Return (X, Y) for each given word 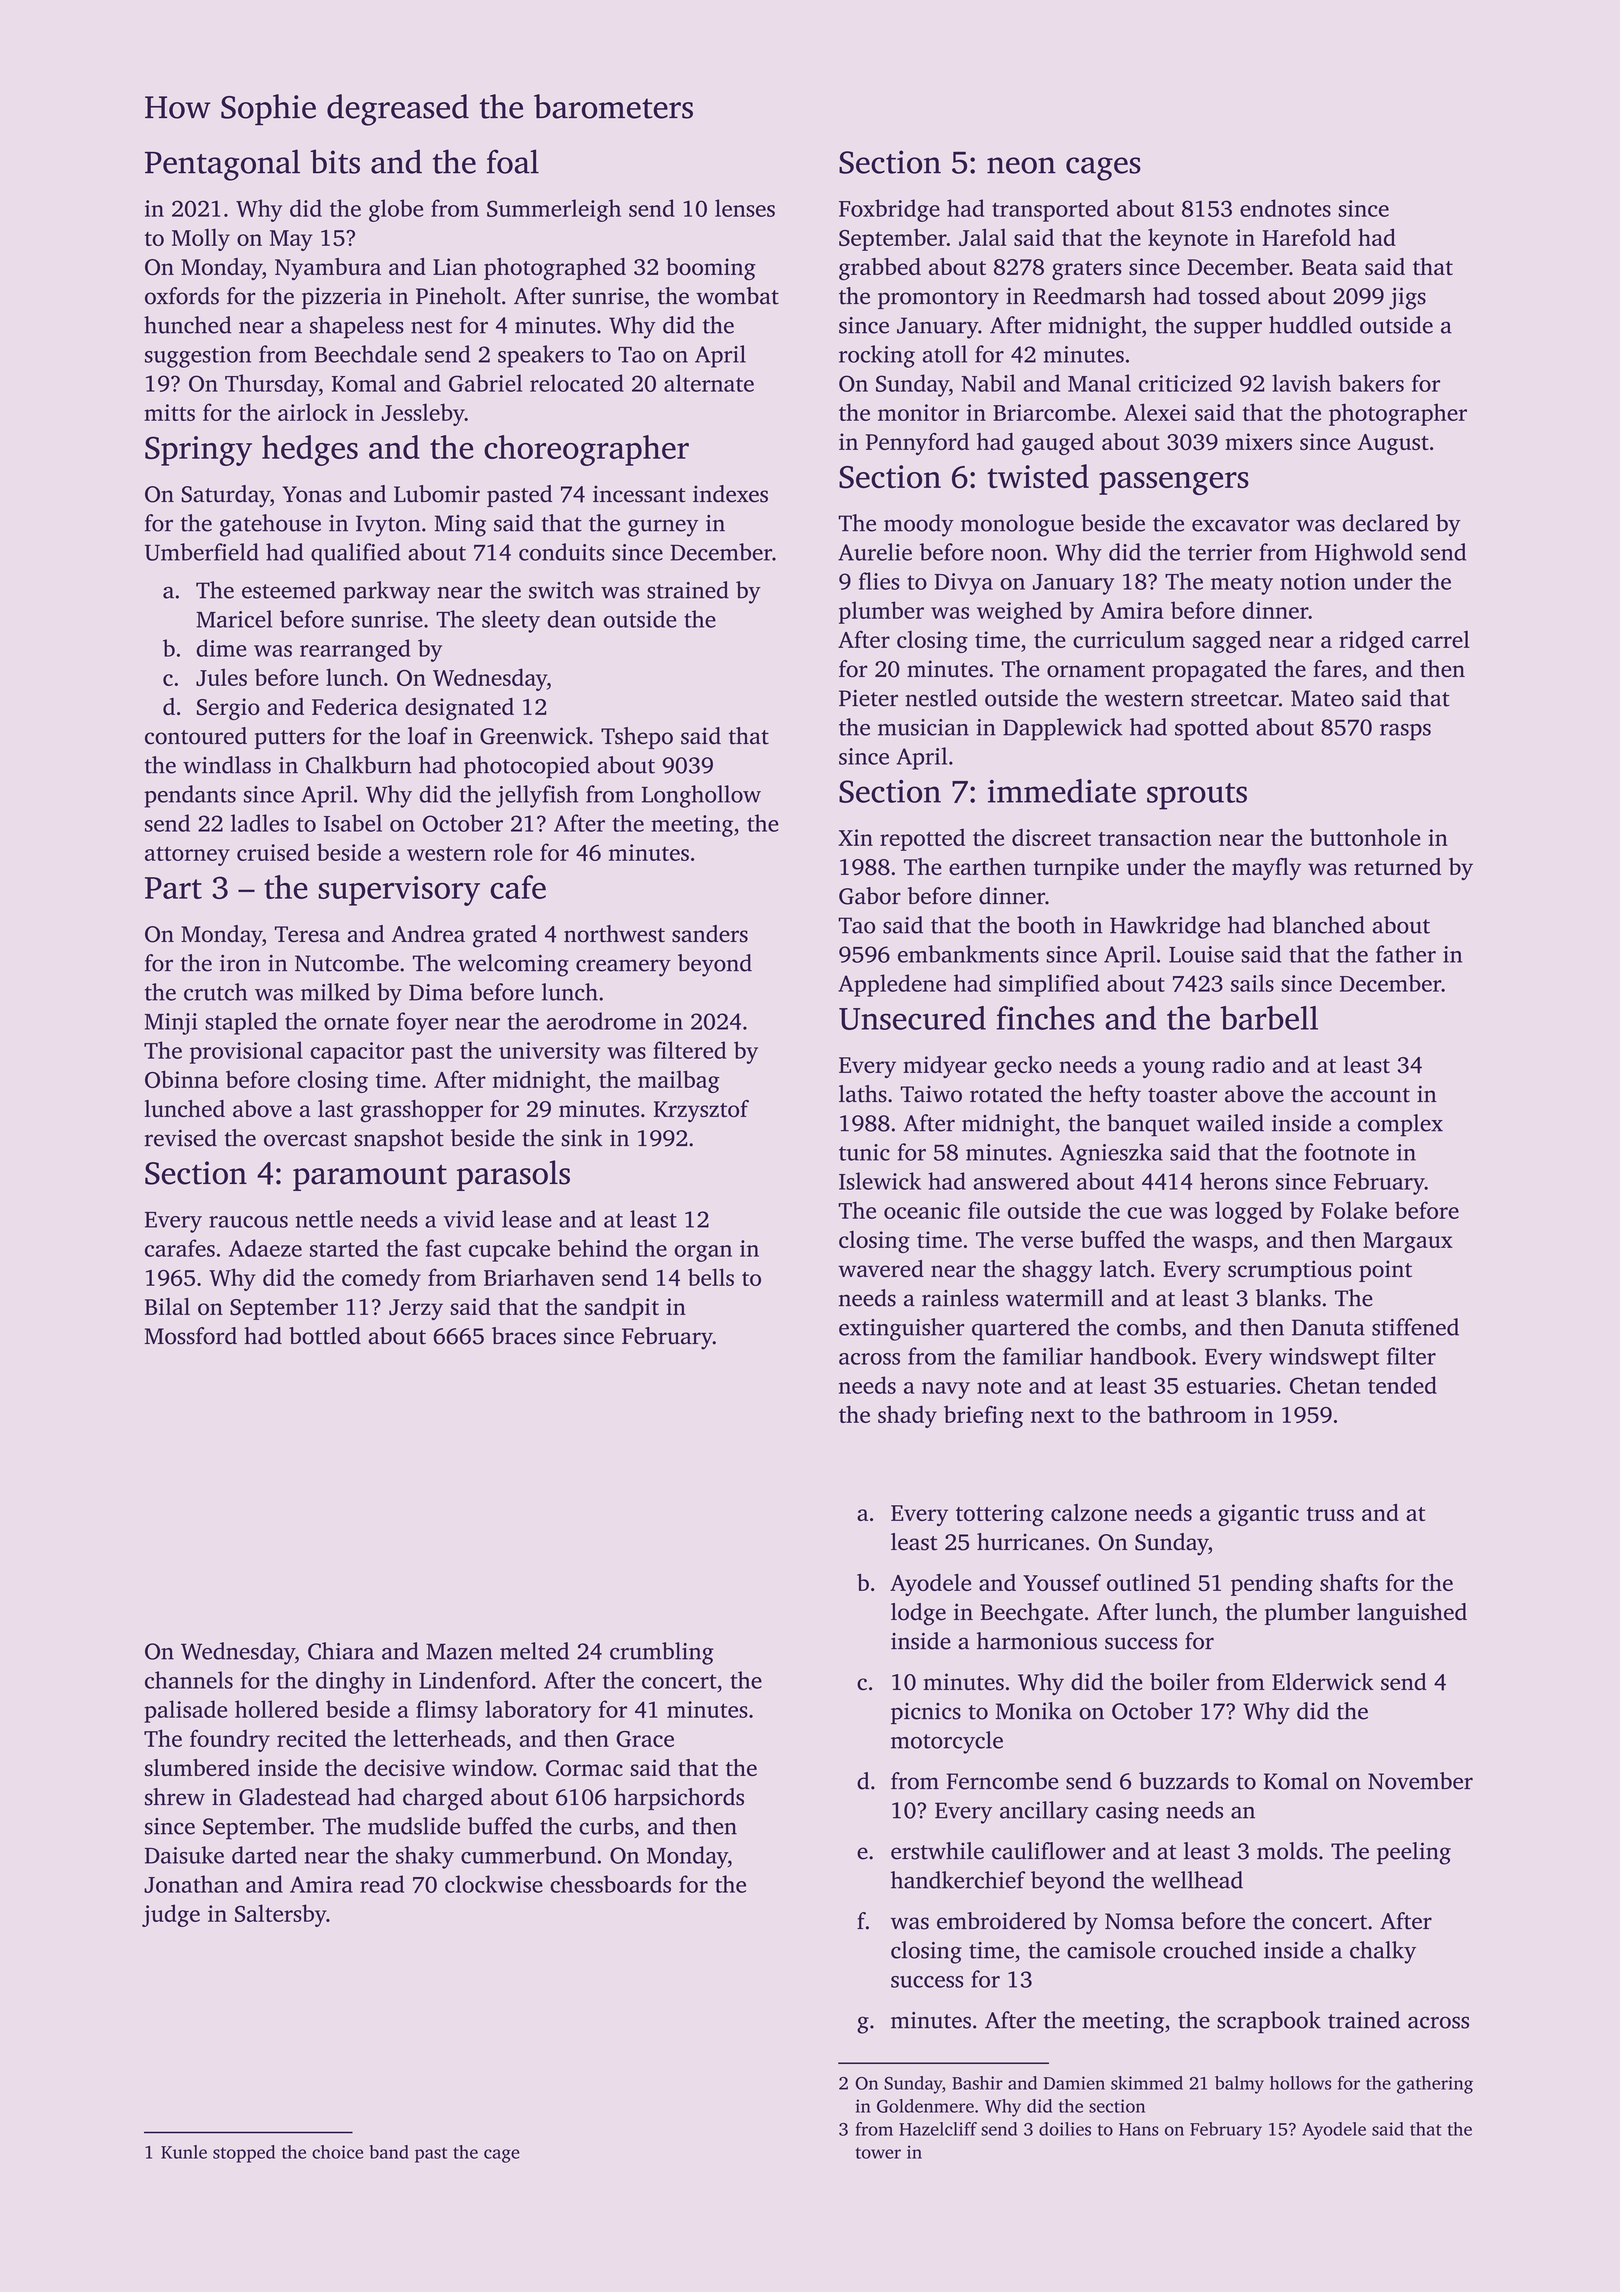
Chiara (341, 1651)
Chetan (1325, 1385)
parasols (513, 1175)
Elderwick (1323, 1682)
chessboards (610, 1884)
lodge (918, 1614)
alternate (709, 383)
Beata (1330, 267)
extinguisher (901, 1329)
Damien (1074, 2083)
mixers (1258, 441)
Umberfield (202, 552)
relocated (577, 383)
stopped (244, 2154)
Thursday (272, 385)
